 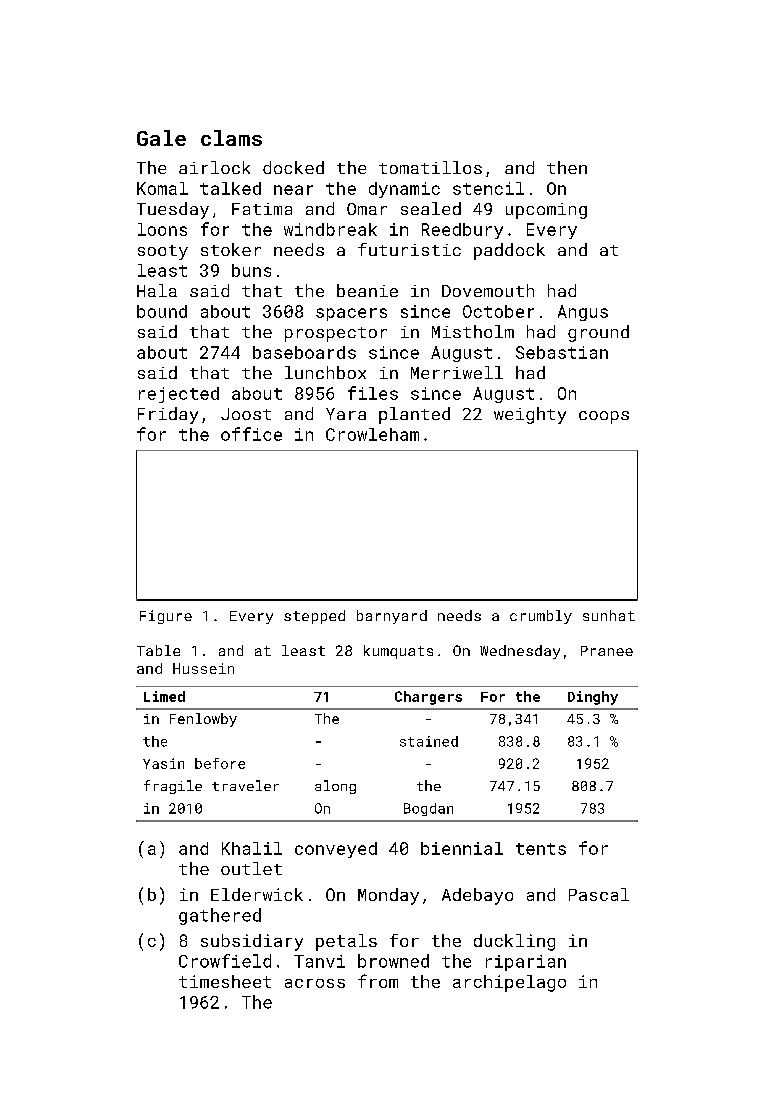 I want to click on weighty, so click(x=530, y=415).
